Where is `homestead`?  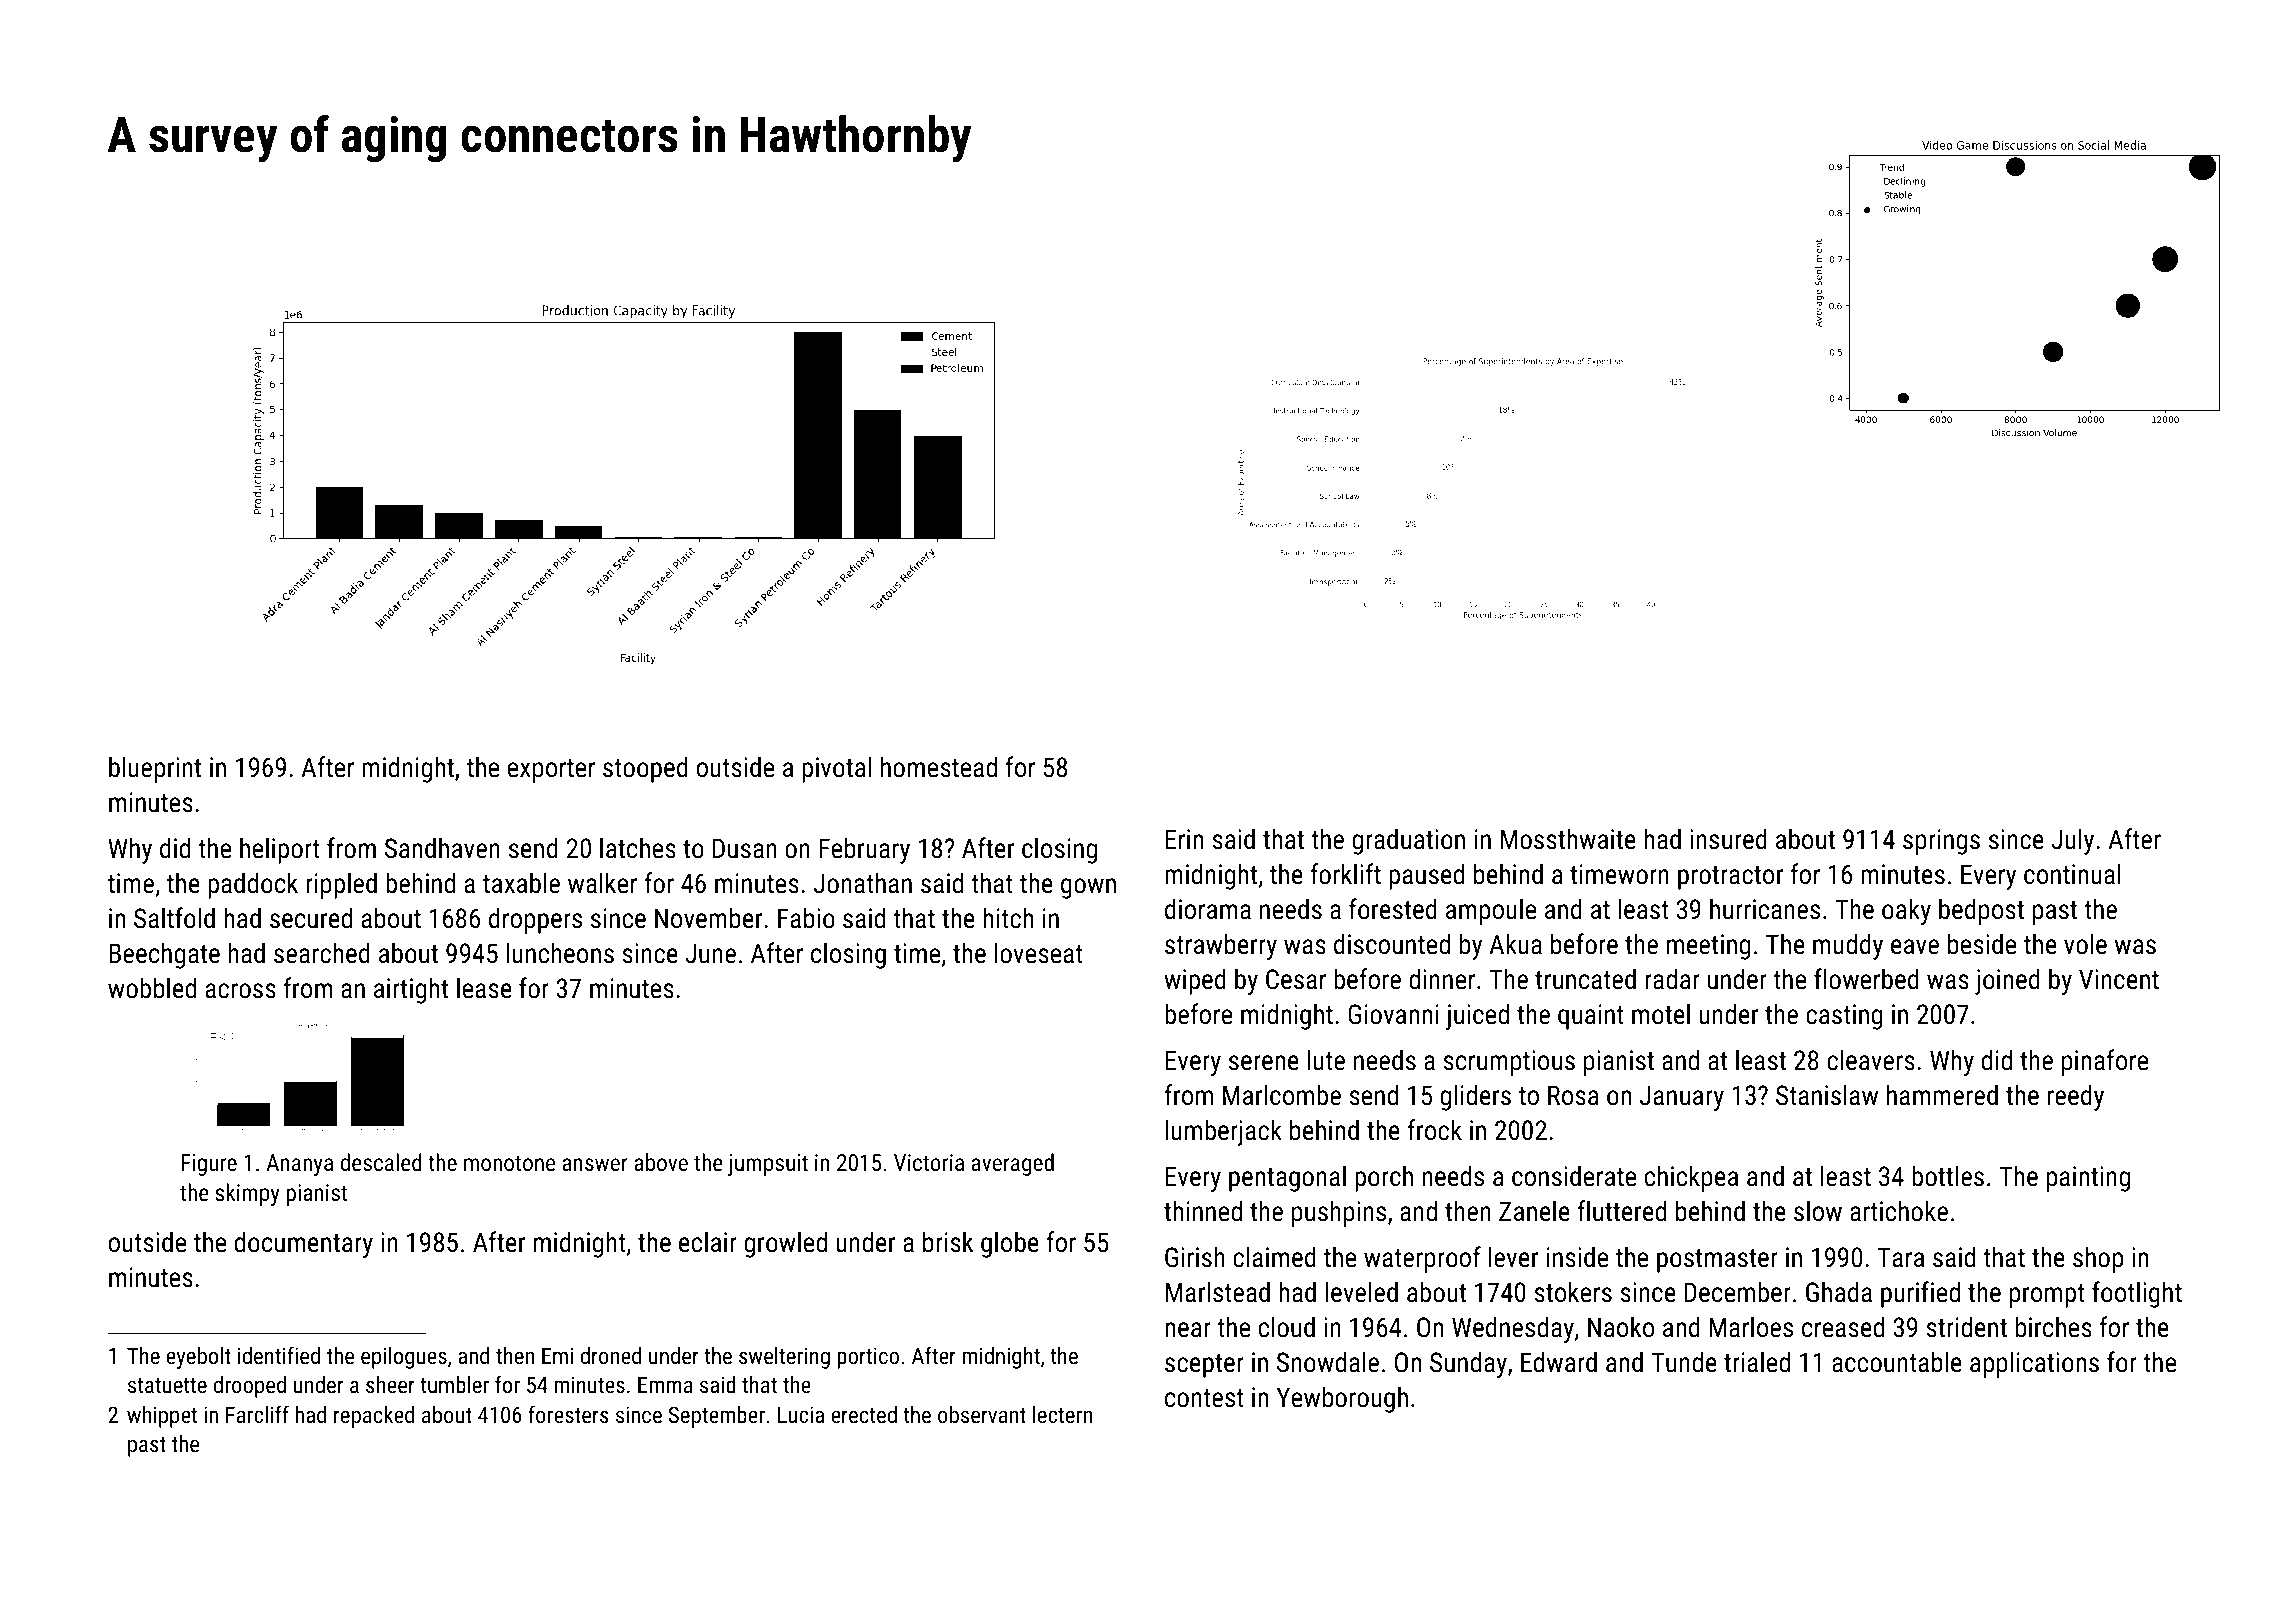
homestead is located at coordinates (939, 767).
